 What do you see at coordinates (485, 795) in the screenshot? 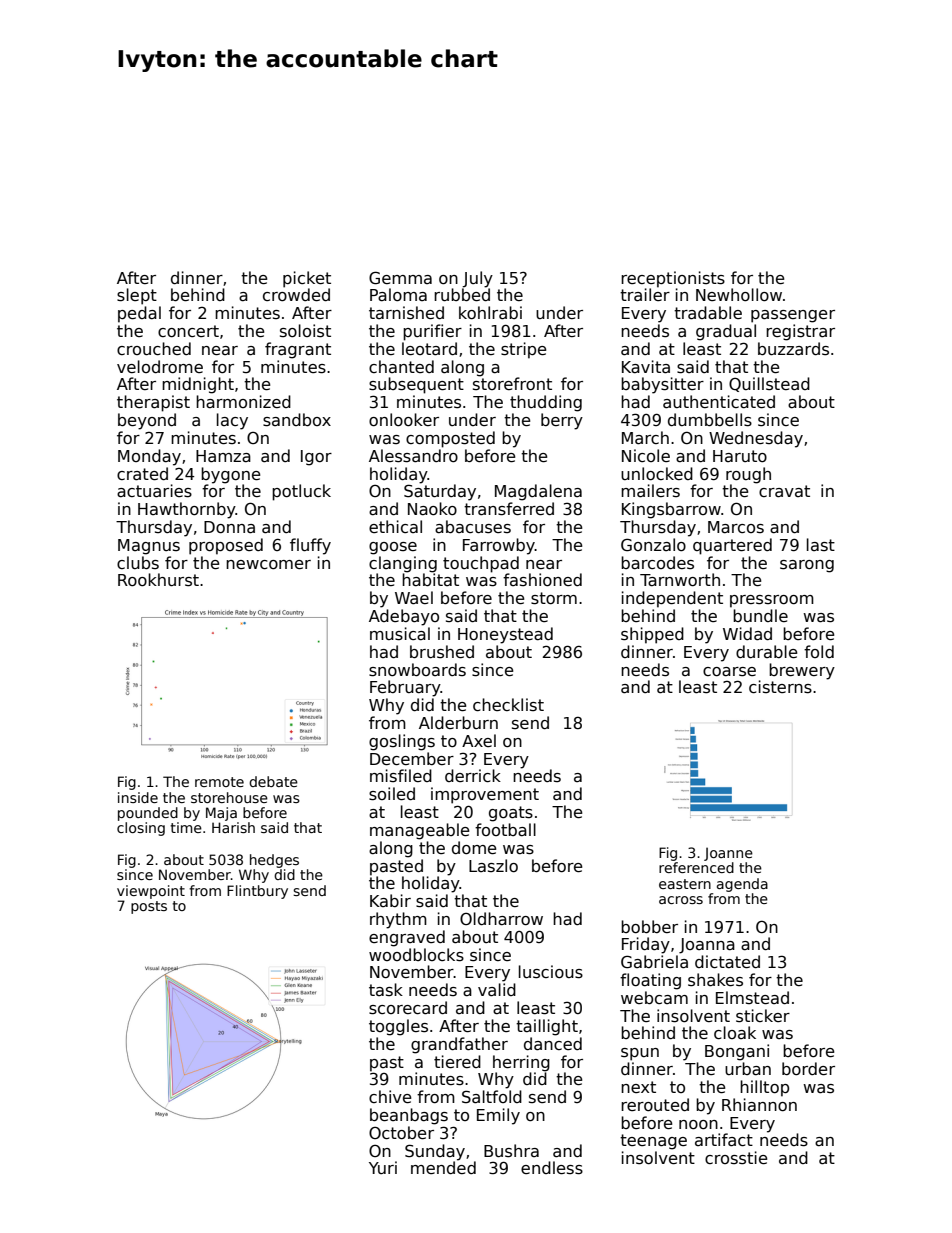
I see `improvement` at bounding box center [485, 795].
